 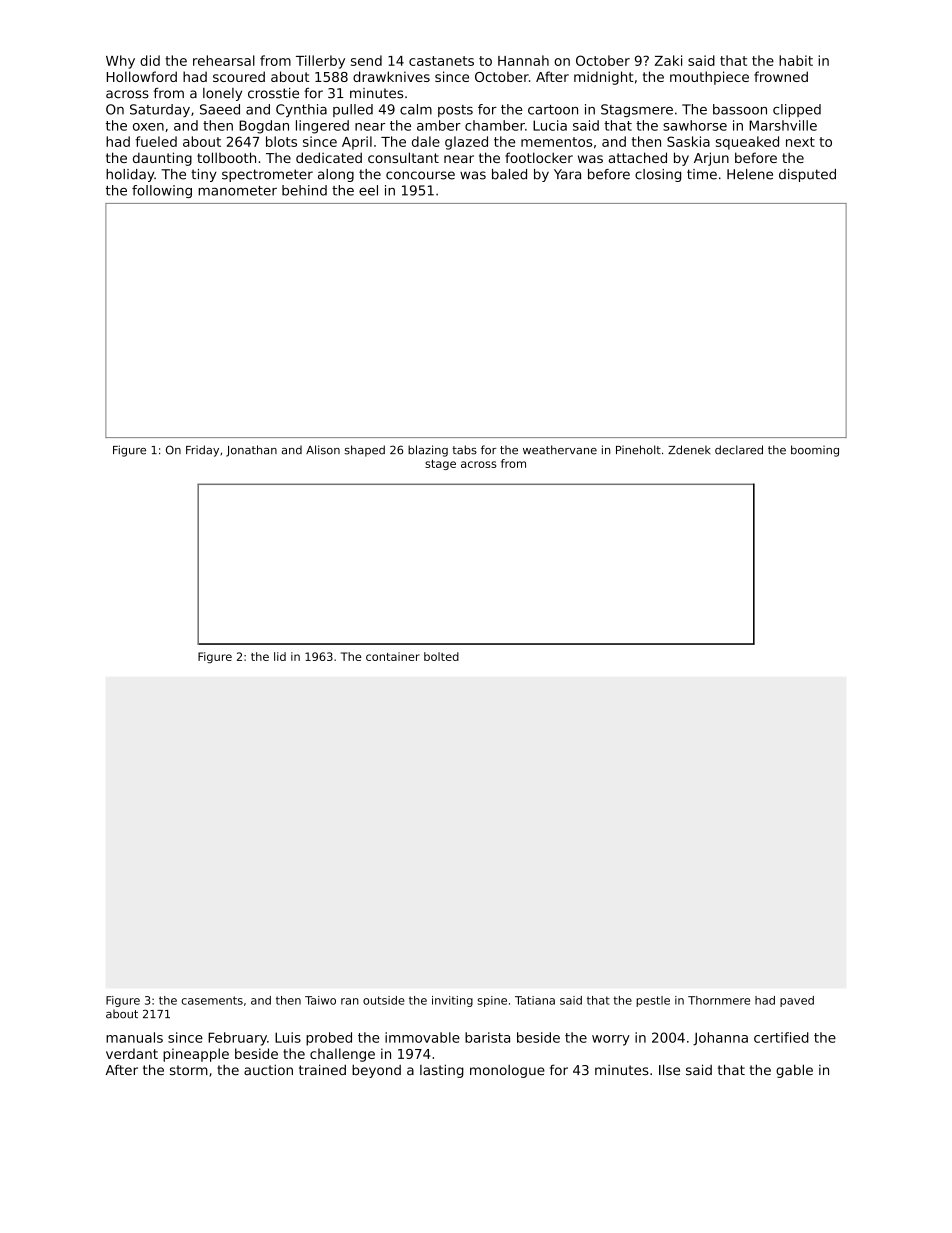 What do you see at coordinates (212, 1000) in the document?
I see `casements` at bounding box center [212, 1000].
